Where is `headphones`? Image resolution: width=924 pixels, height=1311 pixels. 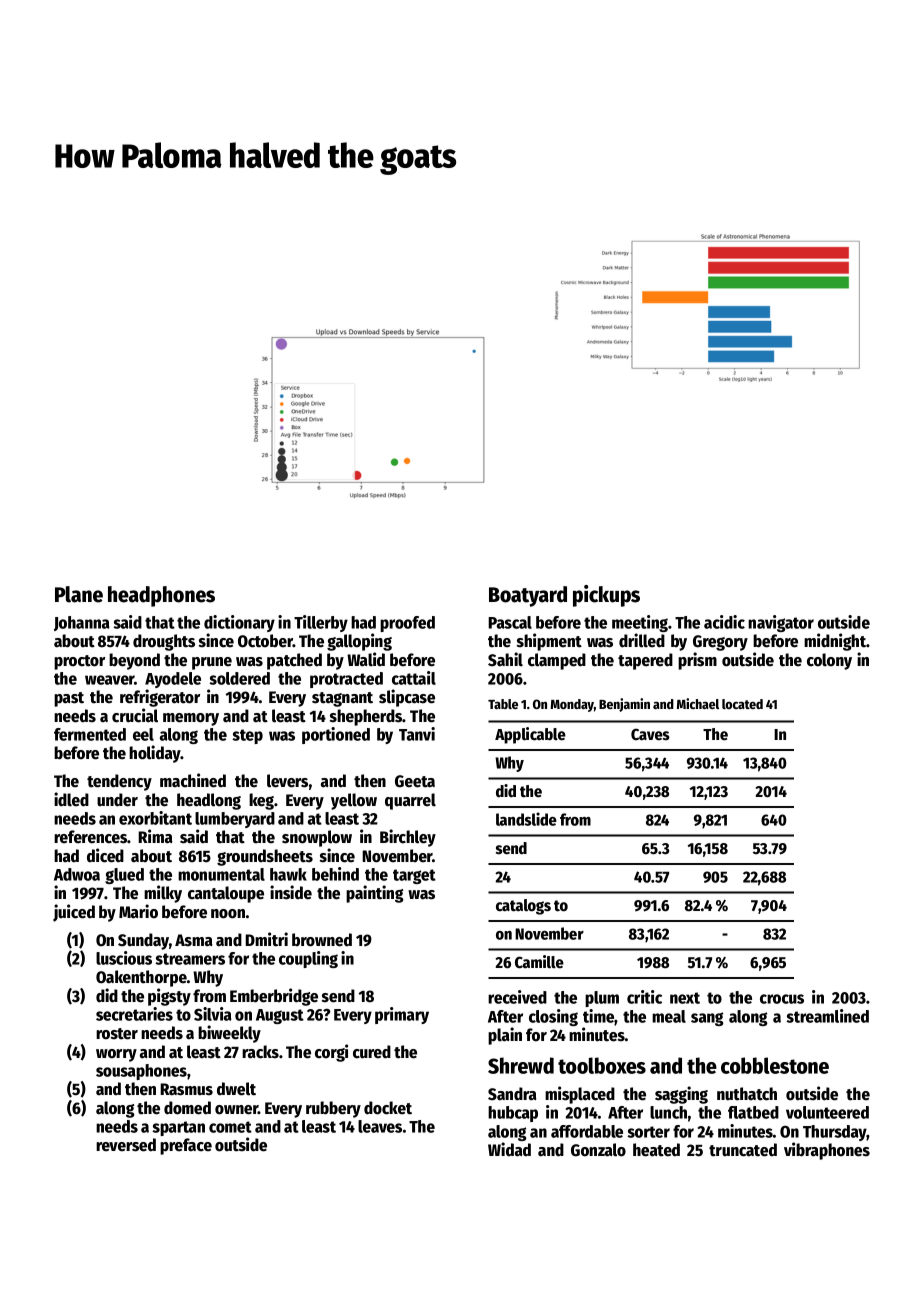
headphones is located at coordinates (161, 596).
